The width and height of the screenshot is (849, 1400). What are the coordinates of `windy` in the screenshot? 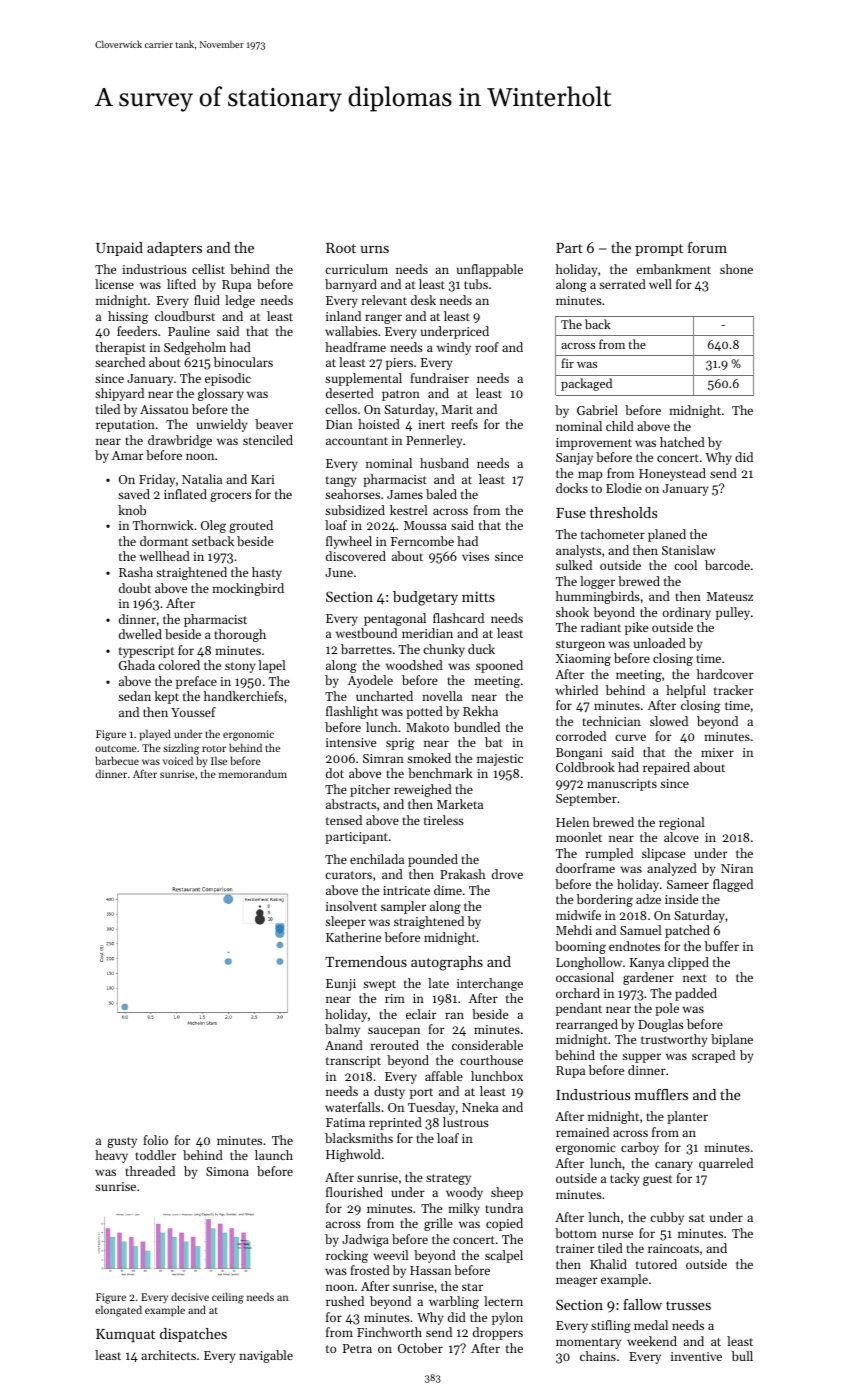 It's located at (454, 348).
